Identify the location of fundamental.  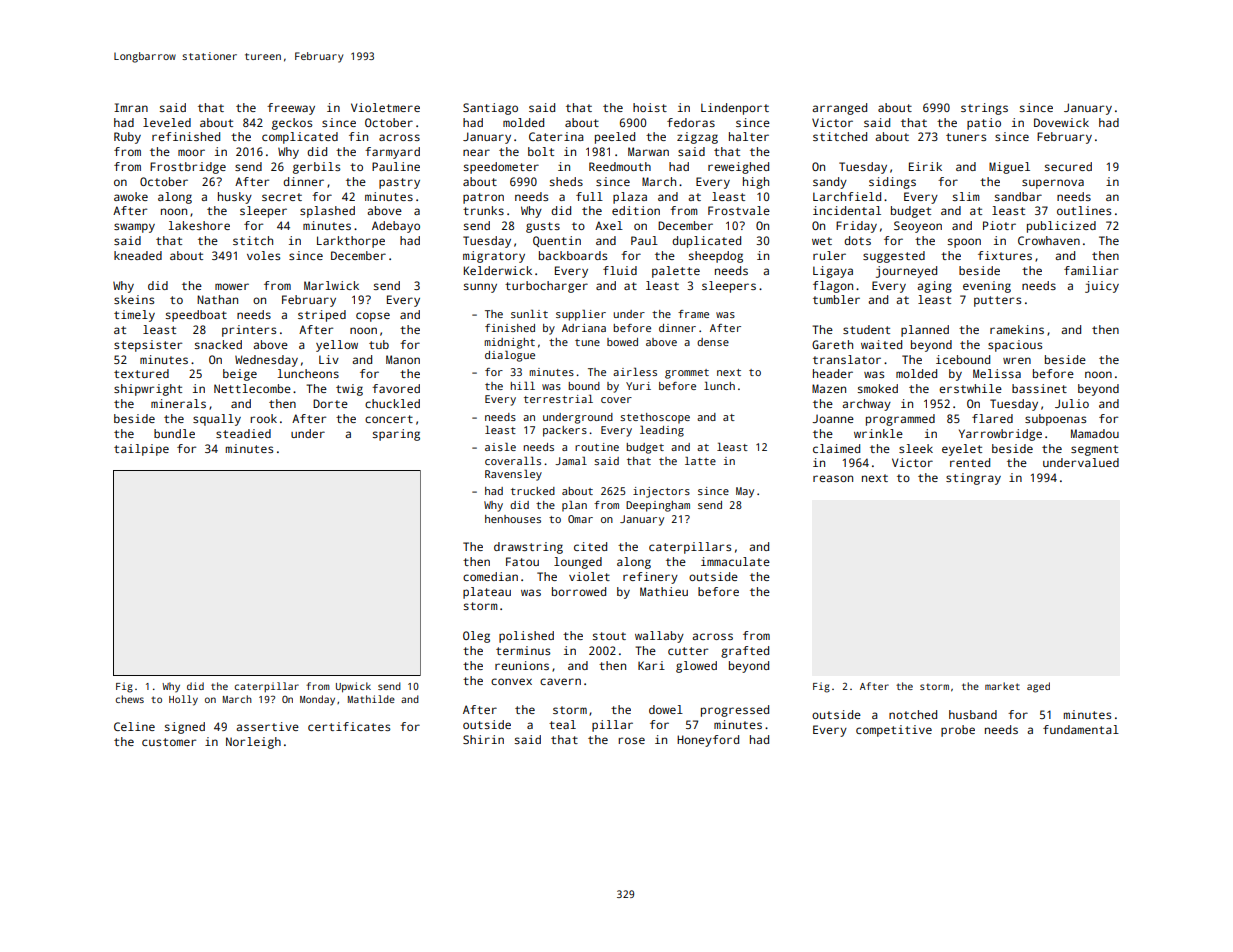
(1081, 729).
